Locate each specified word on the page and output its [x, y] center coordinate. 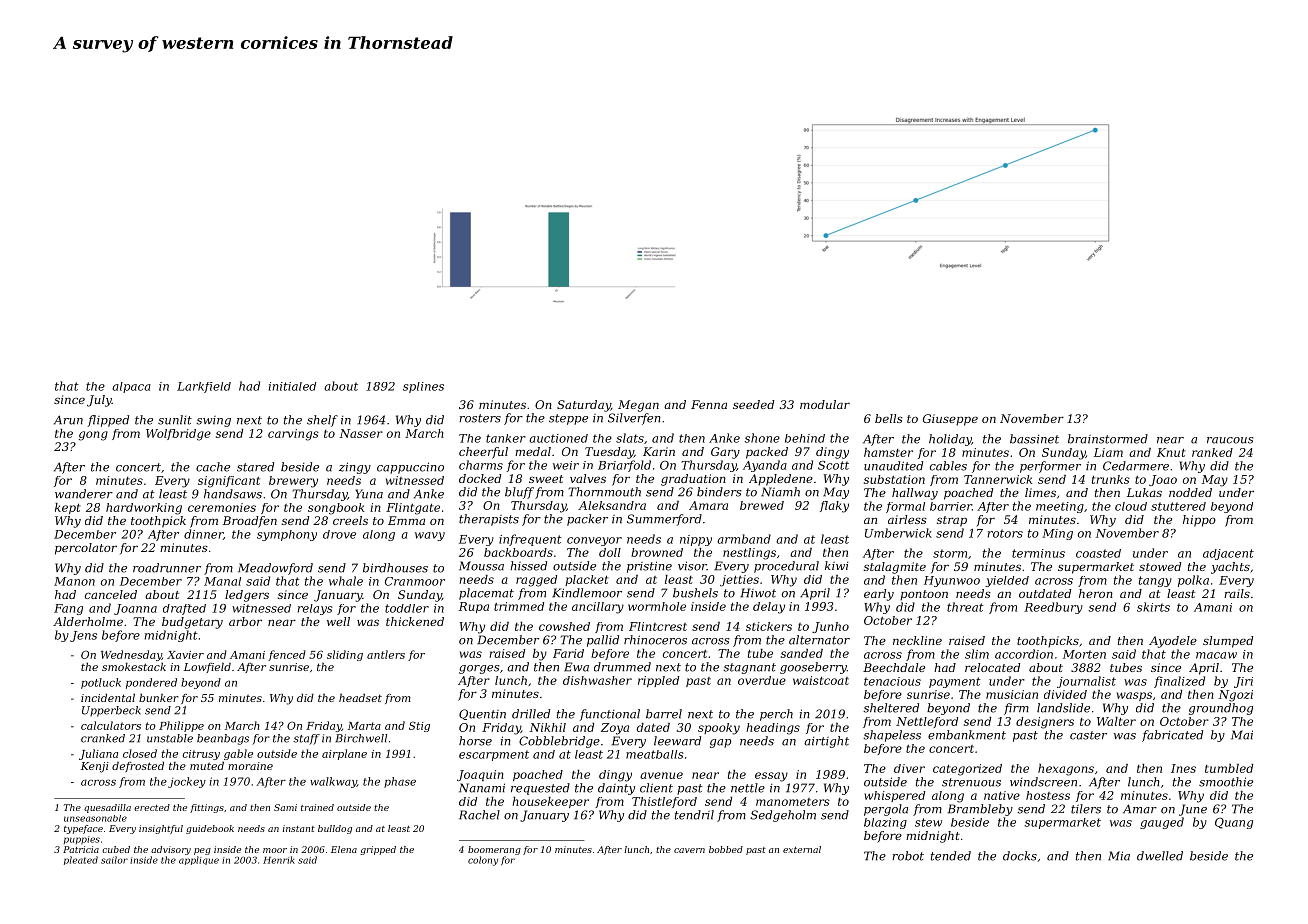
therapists [489, 520]
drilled [531, 714]
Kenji [95, 767]
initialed [292, 386]
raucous [1230, 440]
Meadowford [275, 569]
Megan [638, 406]
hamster [888, 452]
